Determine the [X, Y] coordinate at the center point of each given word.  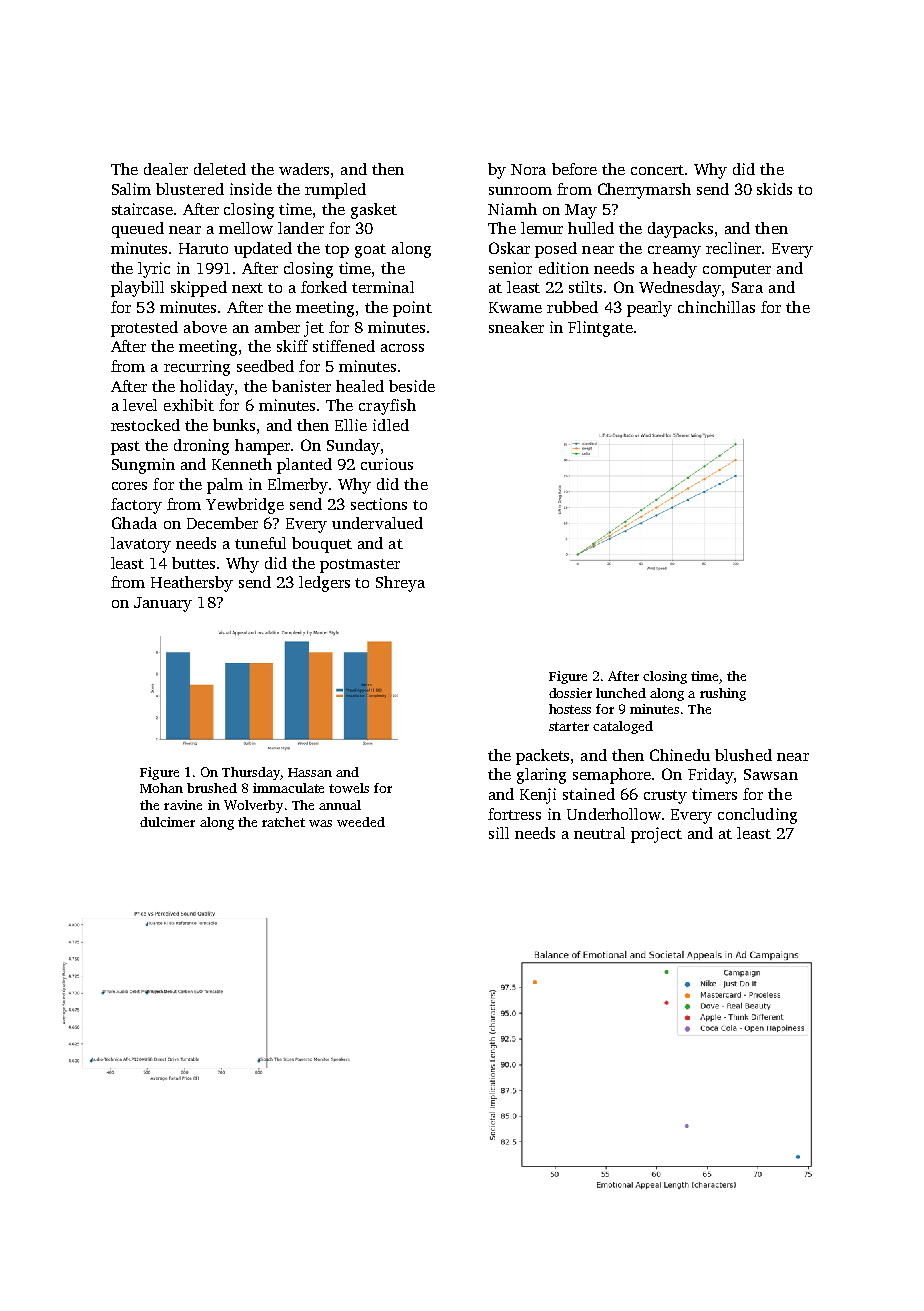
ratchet [283, 822]
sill [499, 833]
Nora [528, 169]
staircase [142, 209]
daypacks [680, 230]
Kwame [515, 307]
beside [412, 386]
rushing [723, 694]
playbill [137, 289]
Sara [747, 287]
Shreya [400, 584]
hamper [262, 447]
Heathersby [192, 584]
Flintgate [600, 329]
